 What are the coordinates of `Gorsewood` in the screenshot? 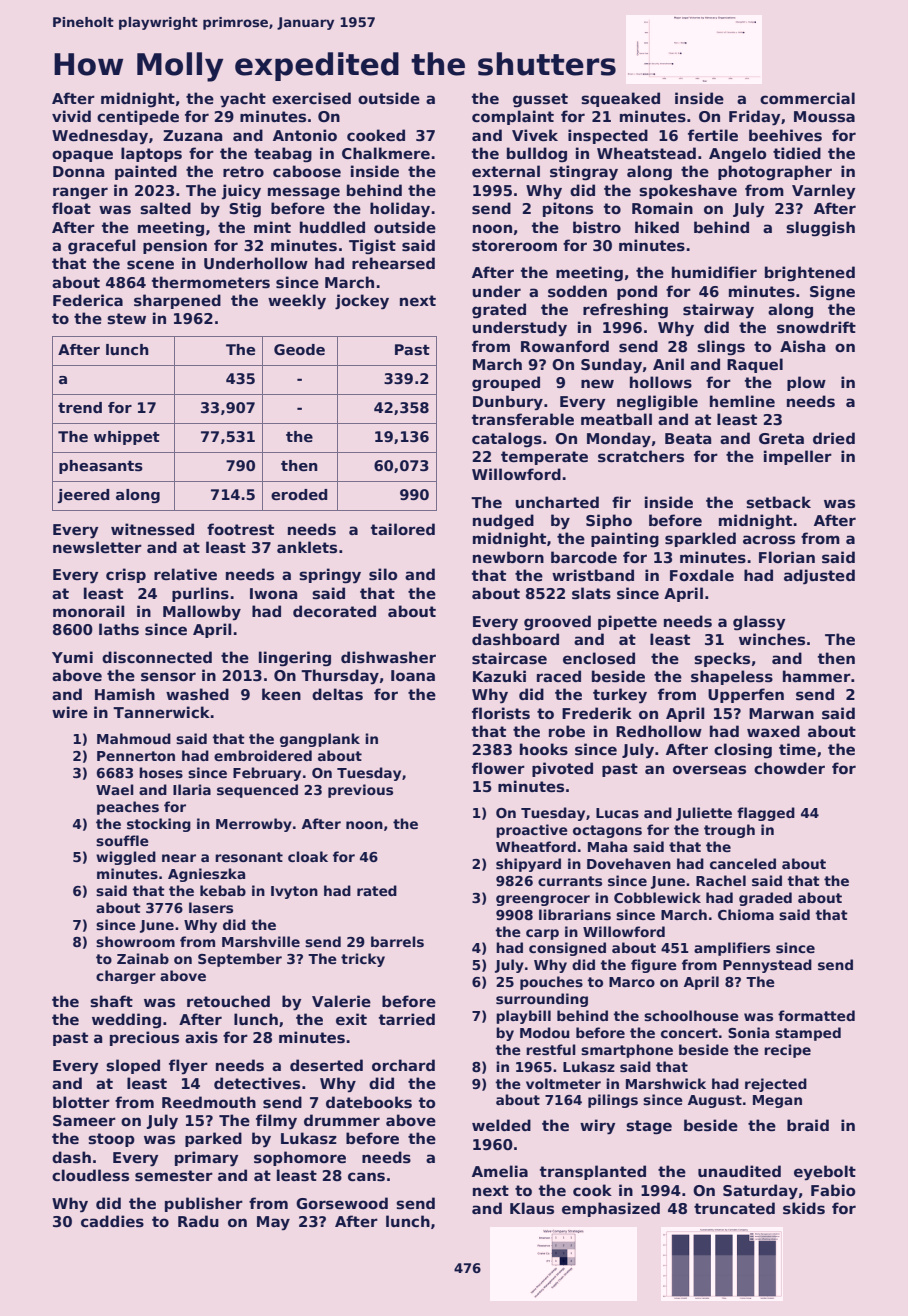 It's located at (342, 1203).
